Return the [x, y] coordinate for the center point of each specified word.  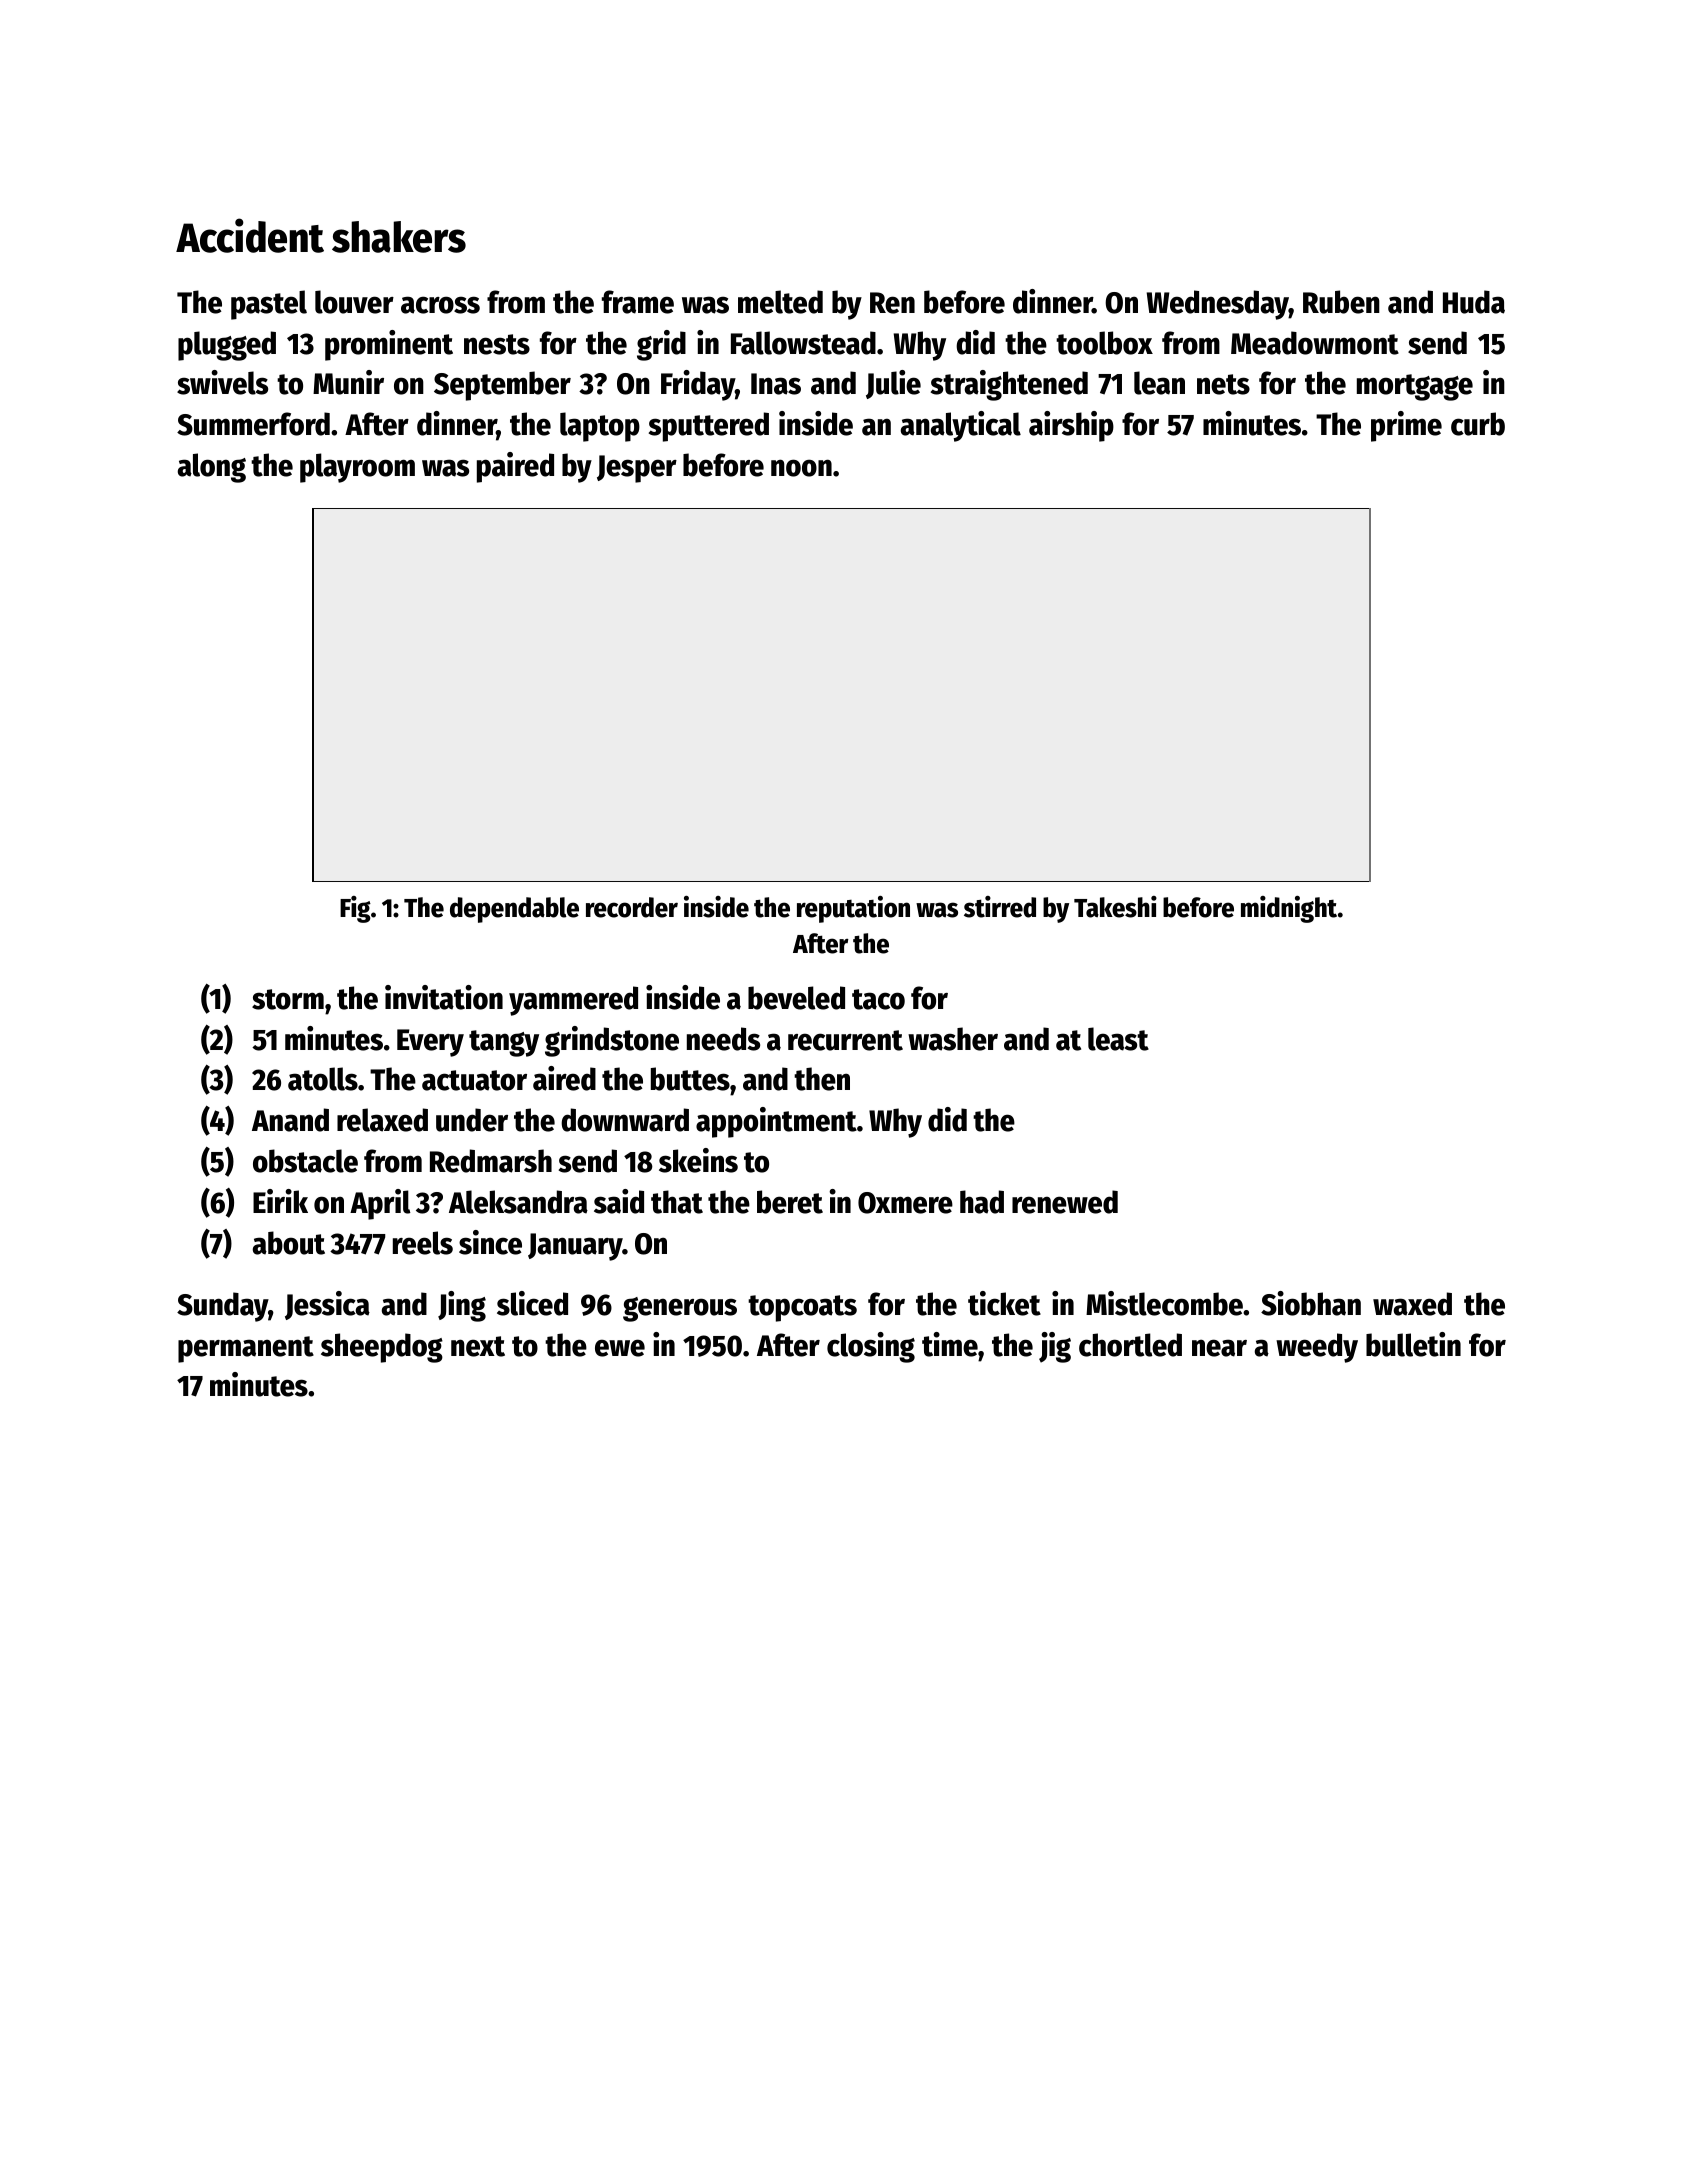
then [822, 1079]
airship [1071, 426]
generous [680, 1309]
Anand [290, 1120]
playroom [357, 468]
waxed [1412, 1304]
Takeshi [1115, 907]
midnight [1289, 909]
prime [1406, 426]
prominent [389, 345]
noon [801, 468]
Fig [355, 909]
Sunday [222, 1307]
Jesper [637, 469]
